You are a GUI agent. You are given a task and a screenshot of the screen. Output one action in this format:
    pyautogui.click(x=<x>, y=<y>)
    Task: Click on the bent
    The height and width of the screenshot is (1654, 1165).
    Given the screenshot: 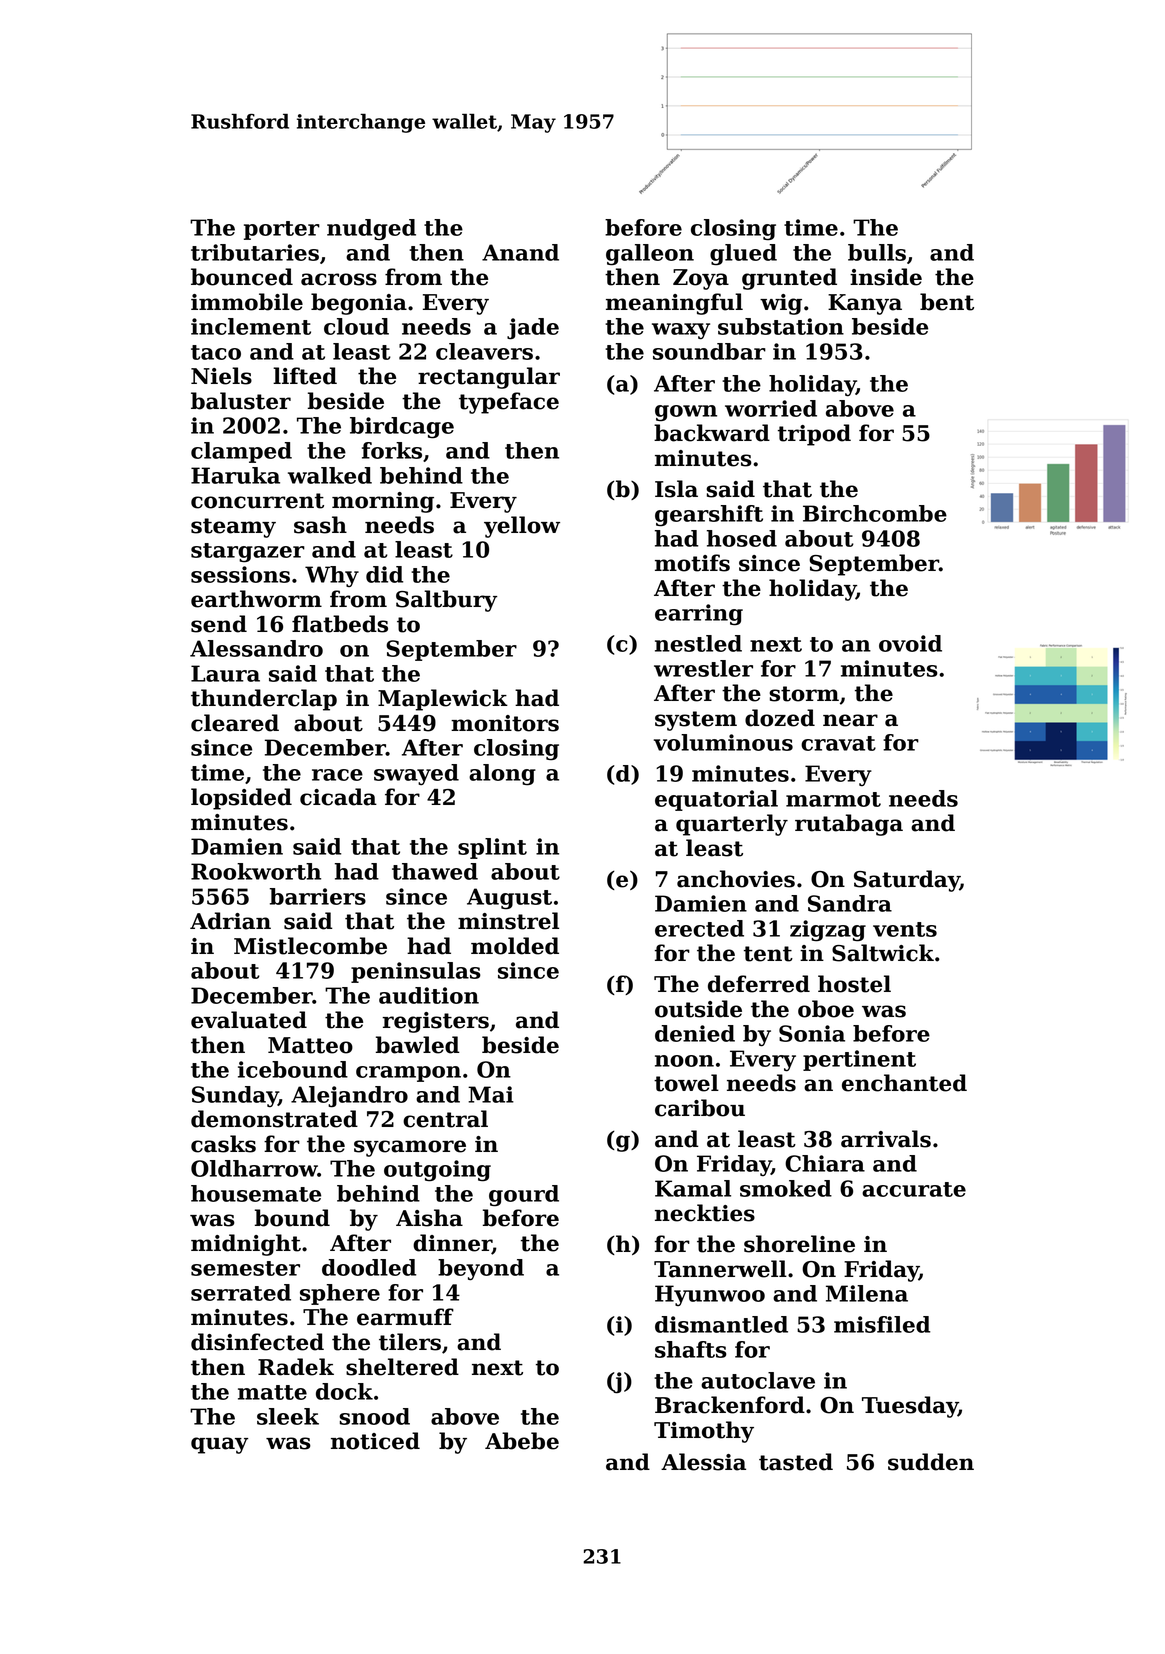 What is the action you would take?
    pyautogui.click(x=947, y=302)
